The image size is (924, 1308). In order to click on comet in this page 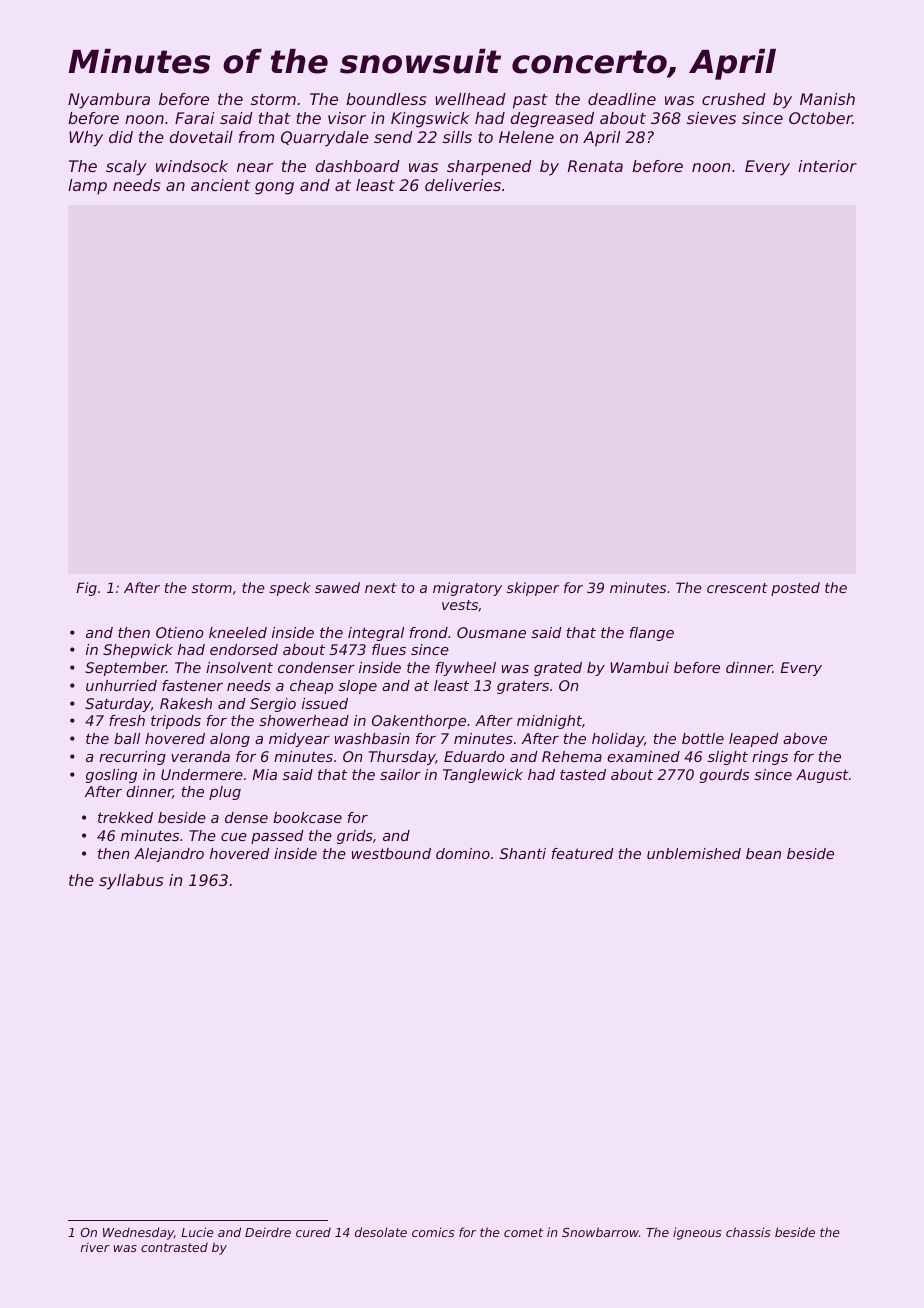, I will do `click(523, 1232)`.
